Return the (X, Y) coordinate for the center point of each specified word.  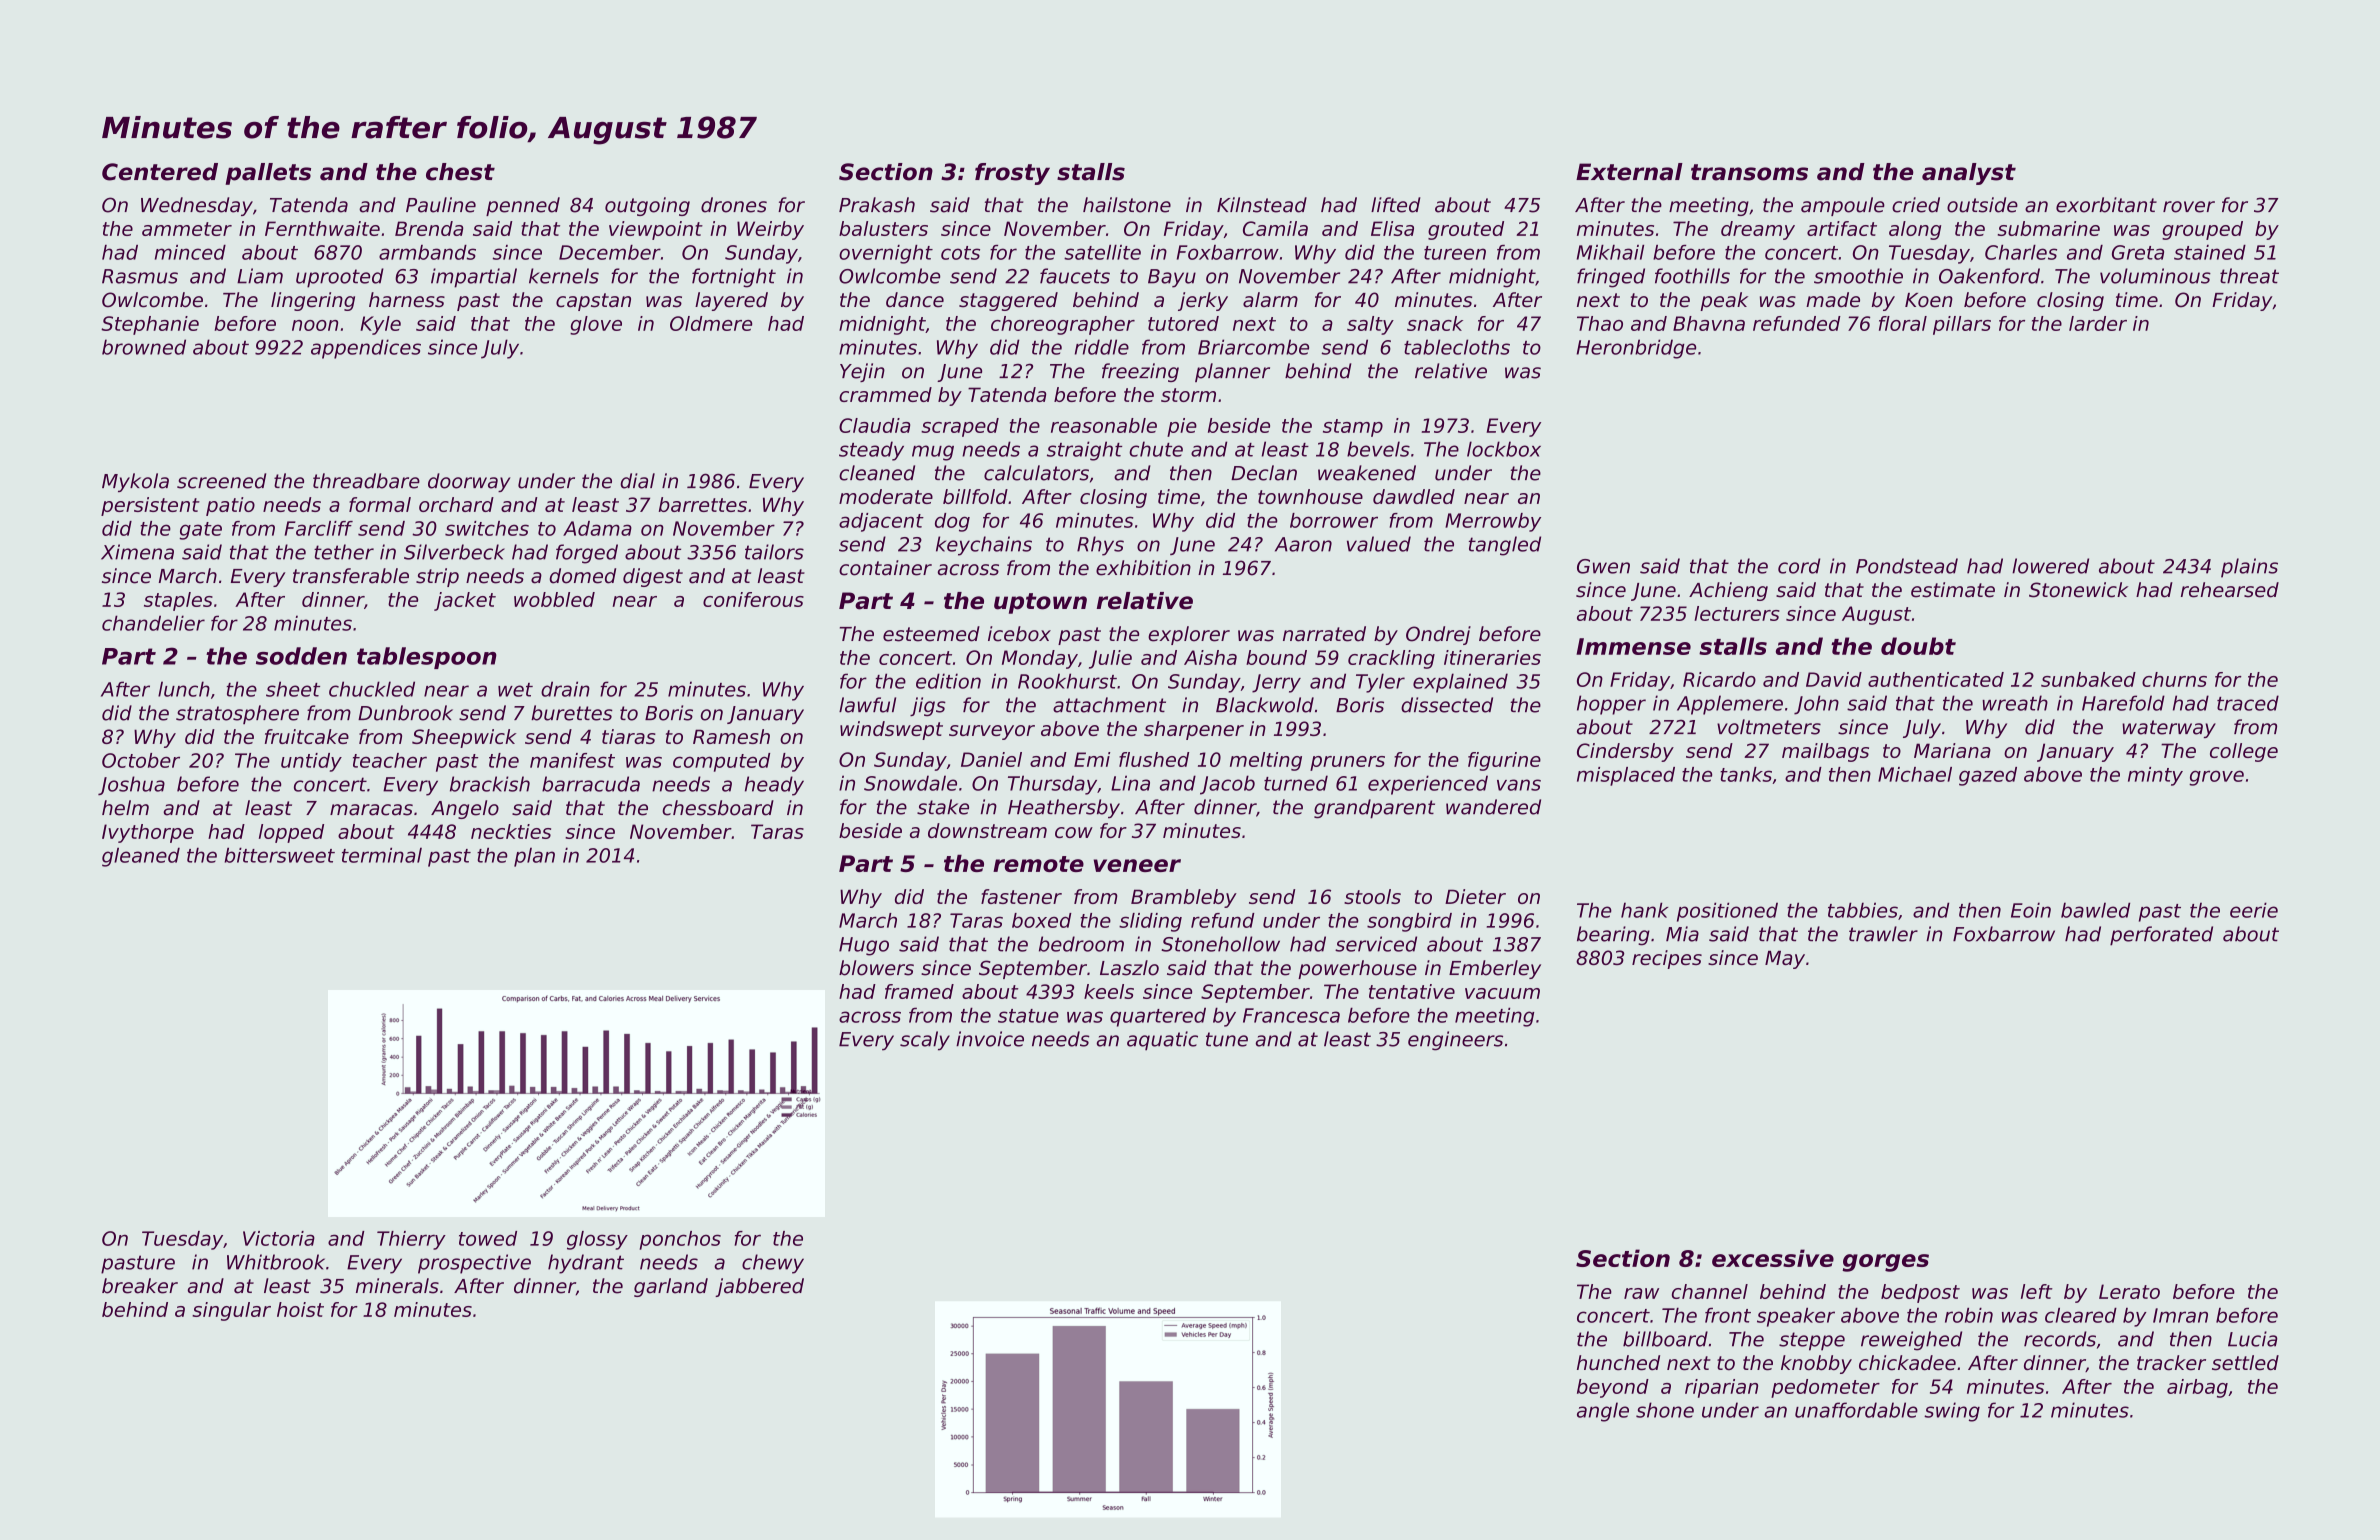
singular (231, 1311)
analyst (1969, 174)
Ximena (137, 552)
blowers (876, 968)
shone (1665, 1410)
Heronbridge (1636, 349)
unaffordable (1856, 1410)
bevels (1378, 449)
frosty (1012, 174)
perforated (2161, 936)
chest (460, 172)
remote (1038, 864)
